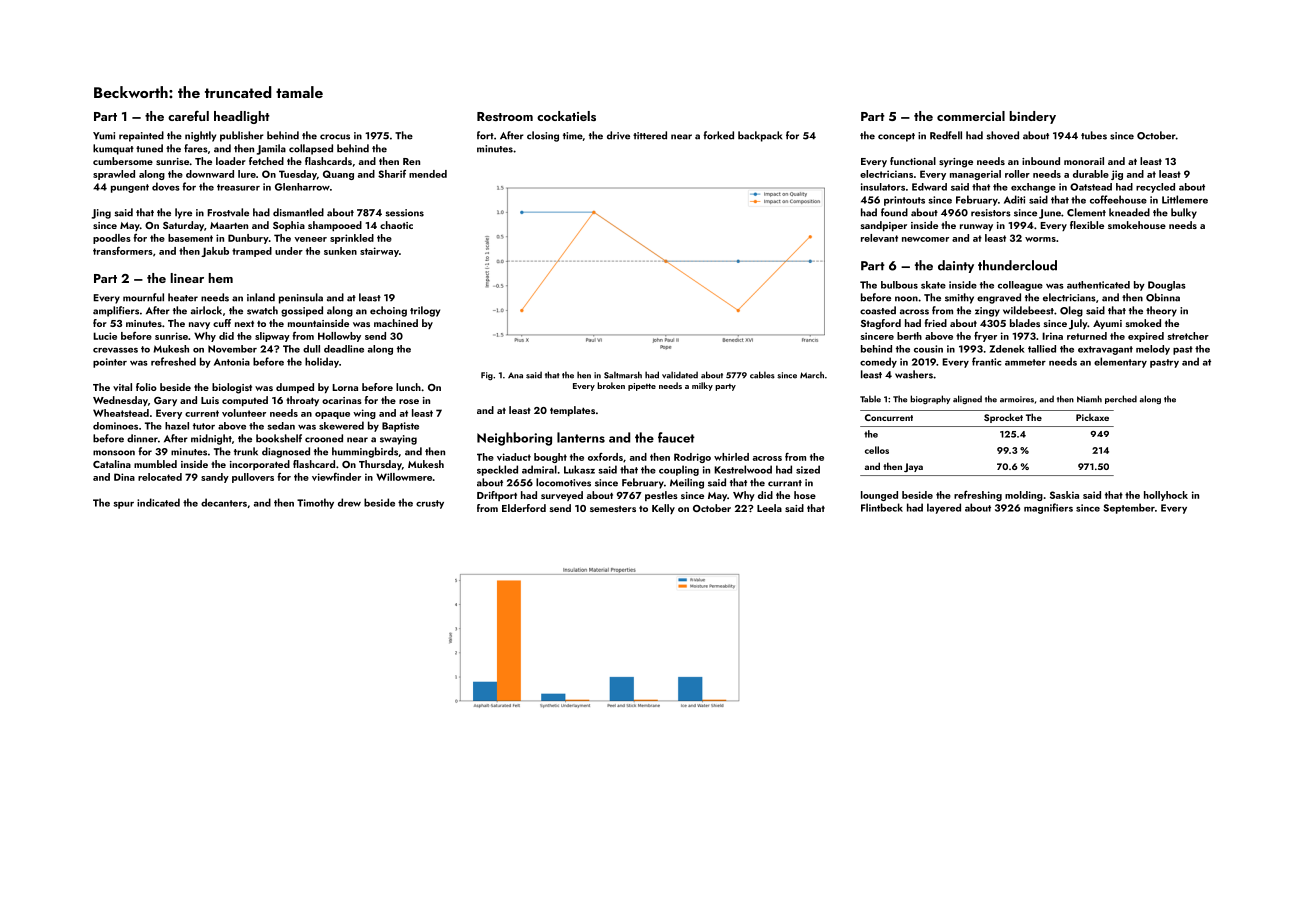  Describe the element at coordinates (1092, 417) in the screenshot. I see `Pickaxe` at that location.
